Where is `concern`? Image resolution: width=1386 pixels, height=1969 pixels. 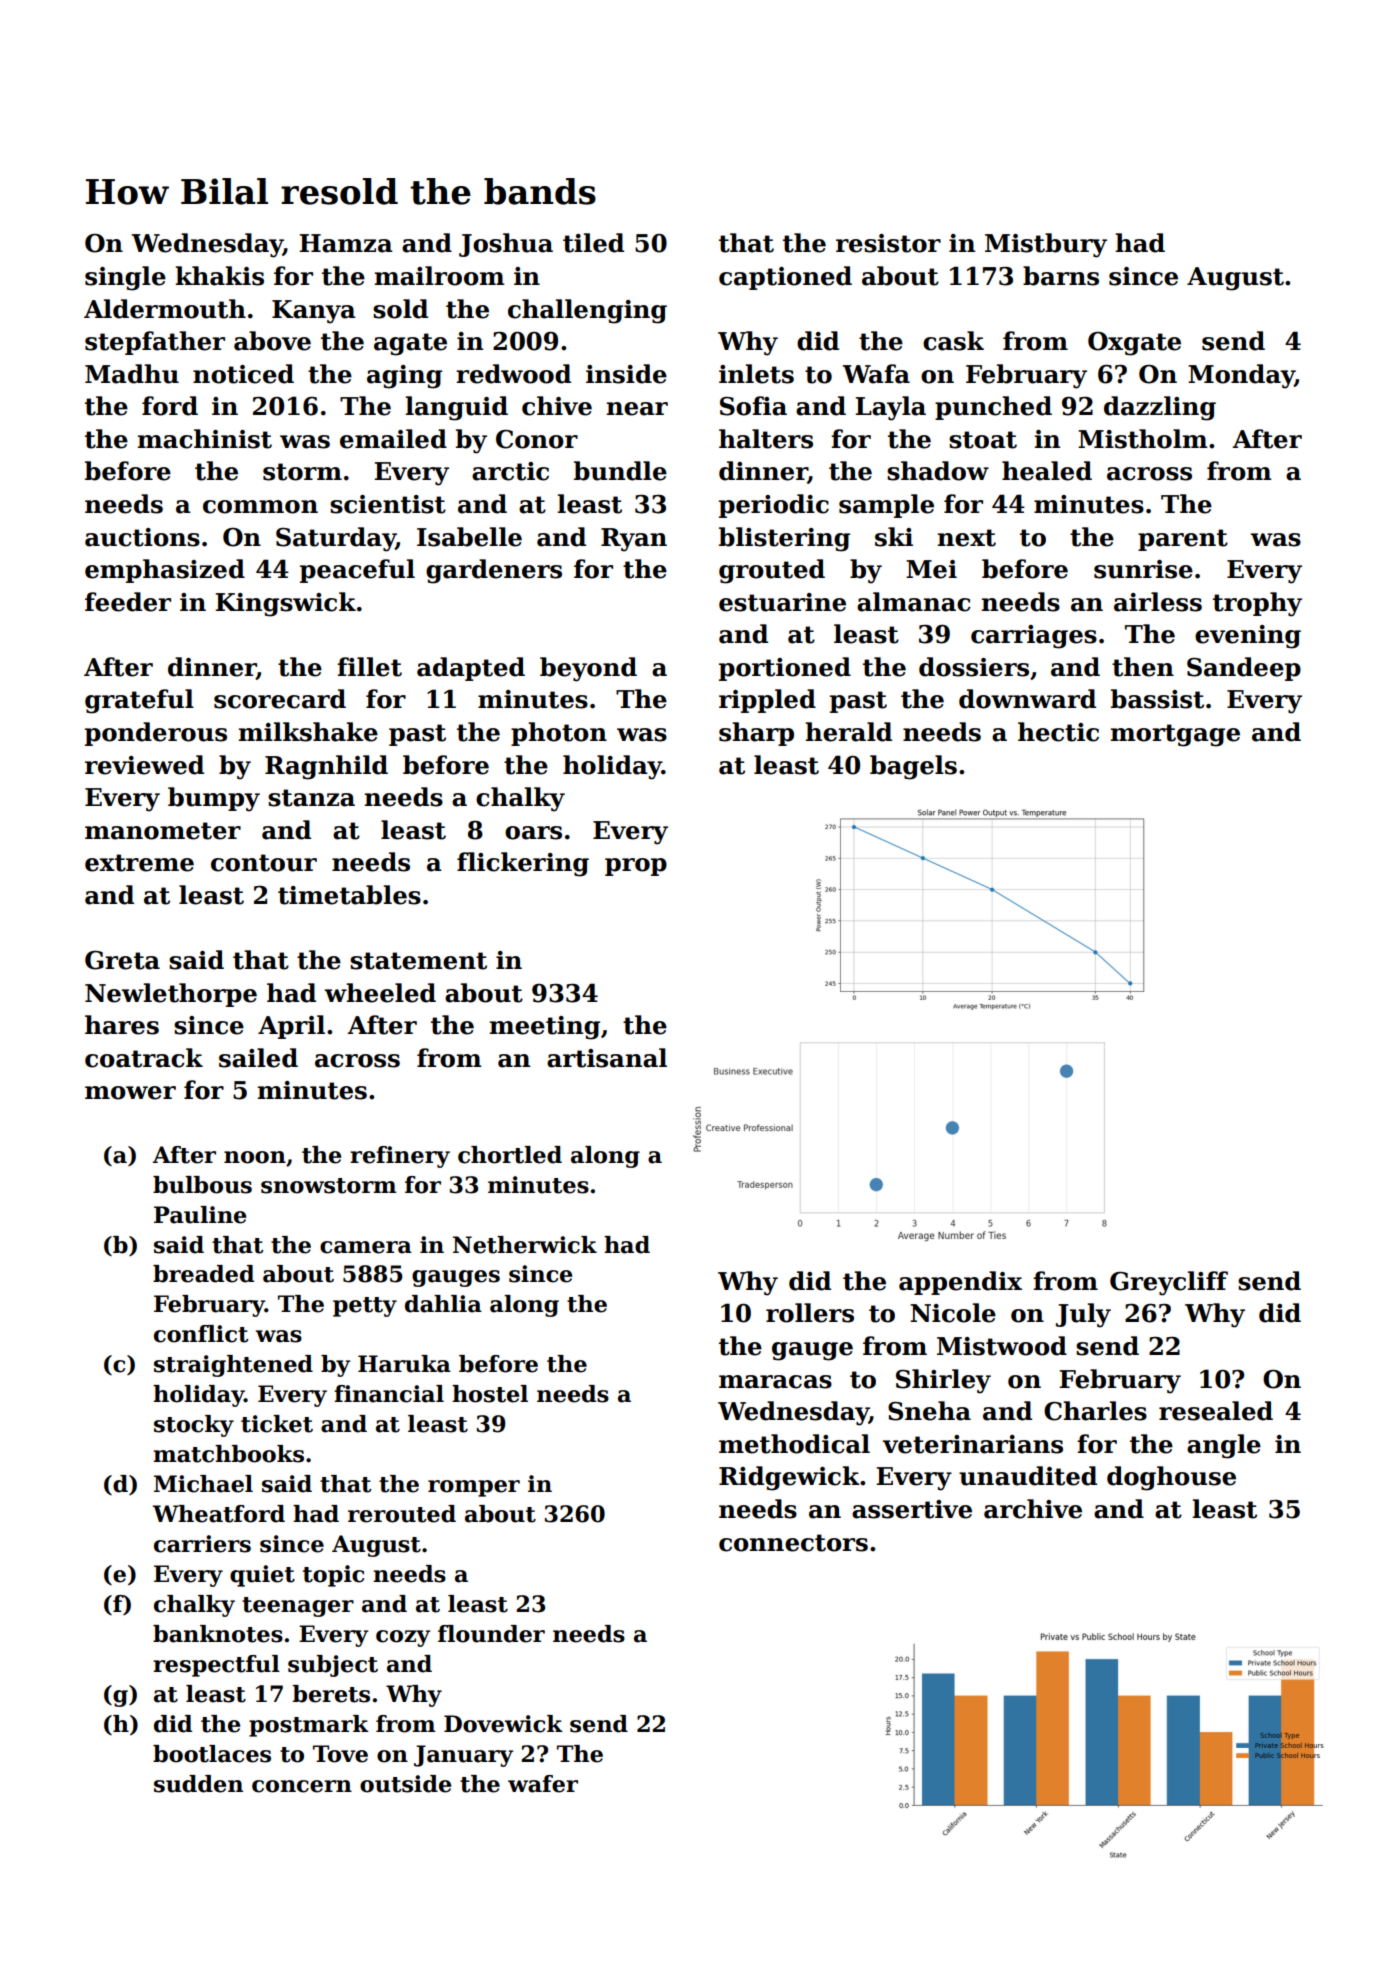
concern is located at coordinates (302, 1786).
